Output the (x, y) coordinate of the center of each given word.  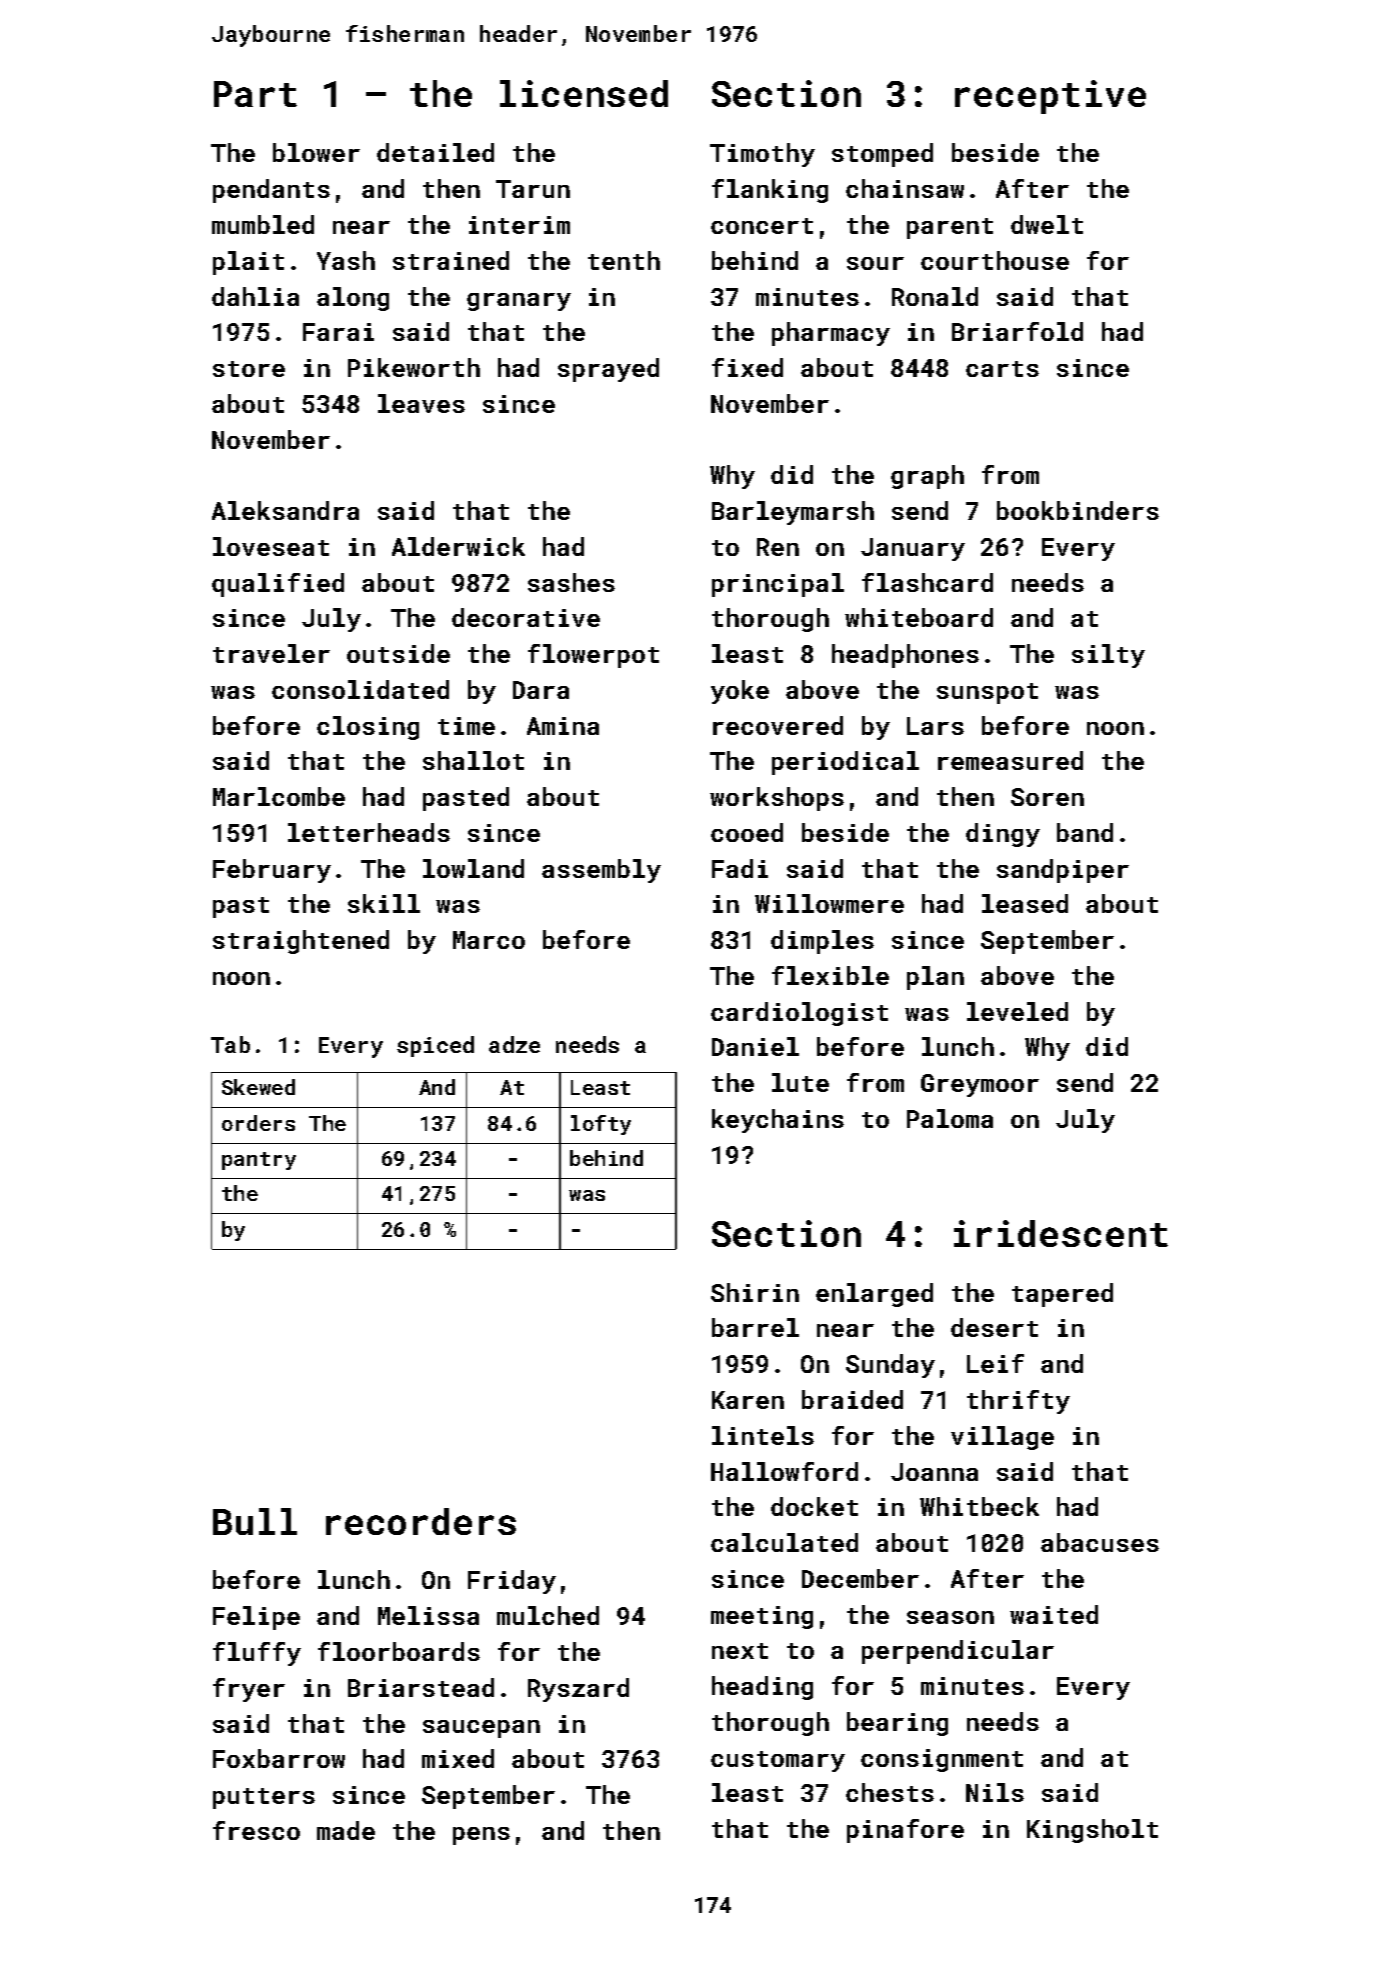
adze (514, 1044)
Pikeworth (414, 367)
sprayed (608, 370)
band (1085, 832)
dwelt (1047, 224)
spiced (435, 1046)
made (346, 1830)
